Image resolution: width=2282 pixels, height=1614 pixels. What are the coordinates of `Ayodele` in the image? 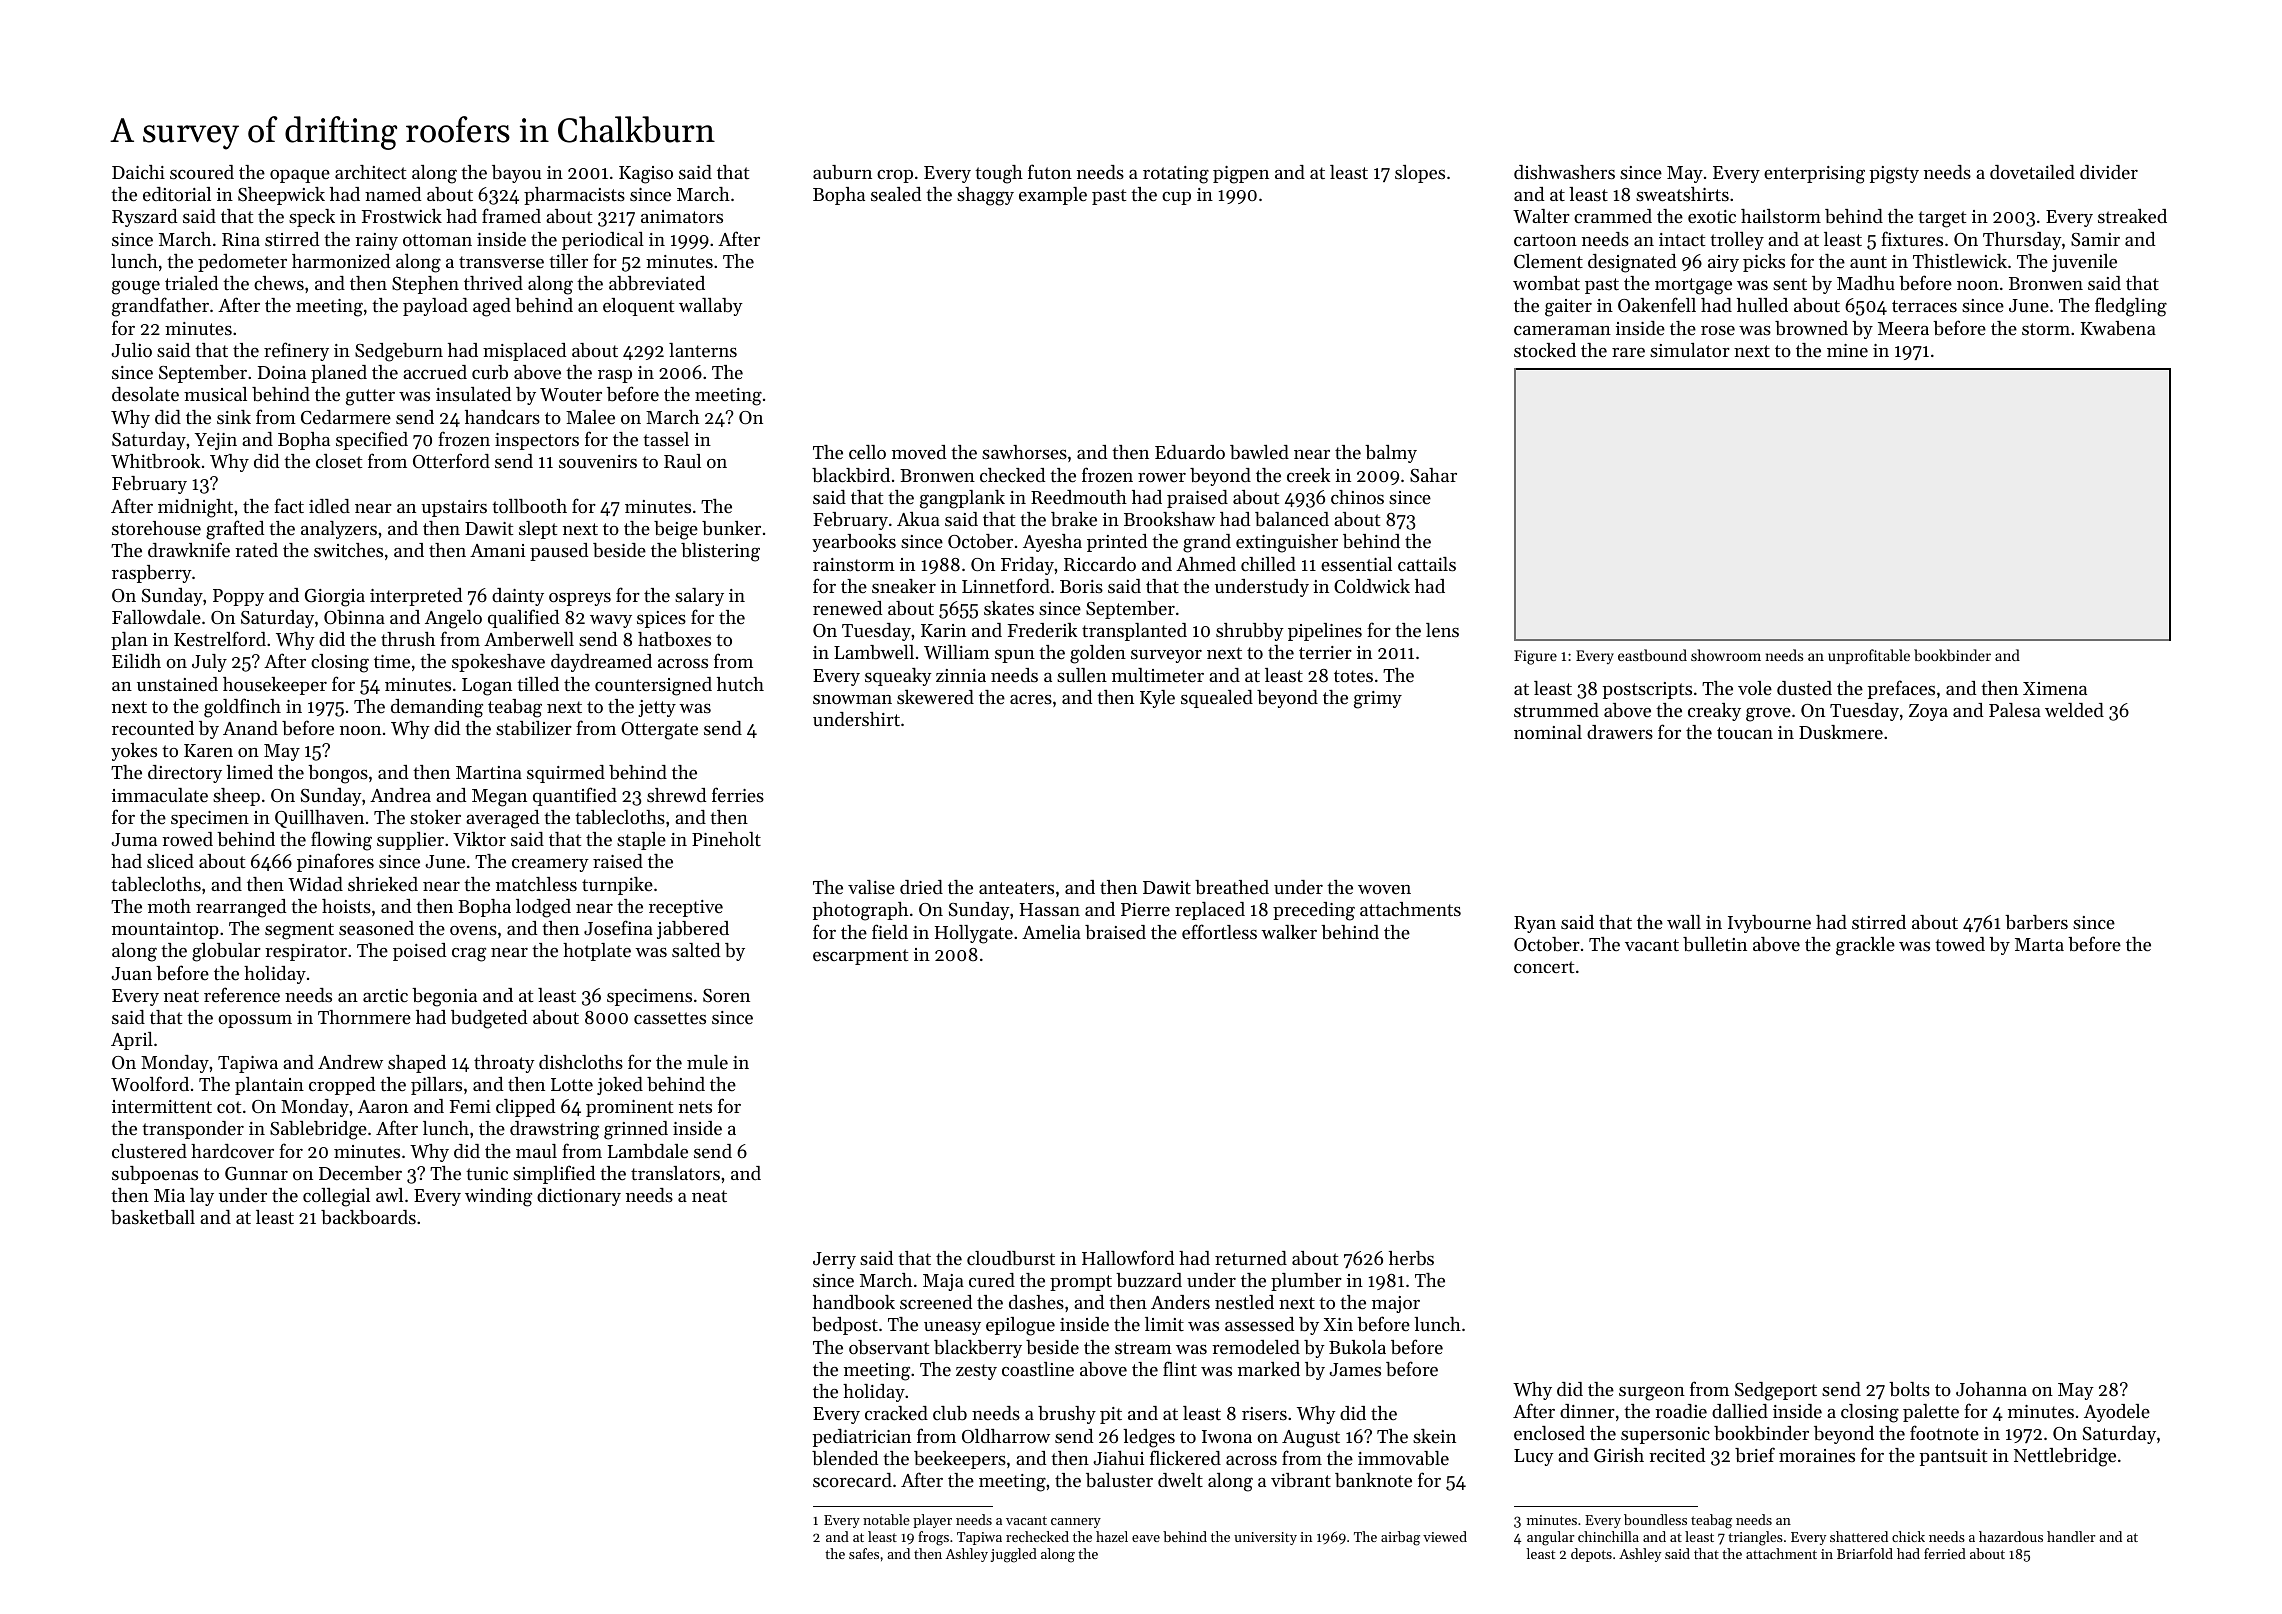 It's located at (2117, 1413).
